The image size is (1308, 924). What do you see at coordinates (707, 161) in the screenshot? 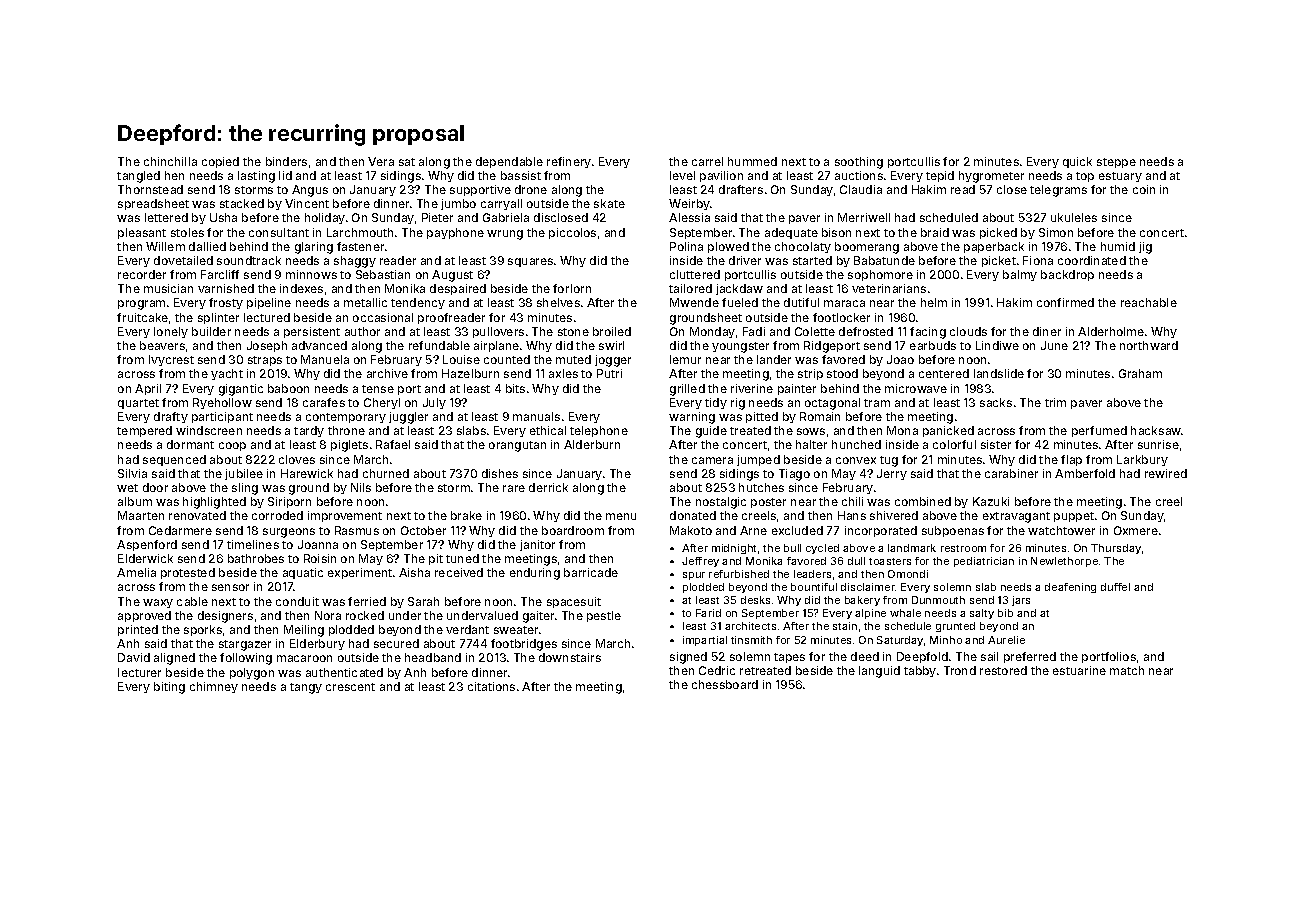
I see `carrel` at bounding box center [707, 161].
